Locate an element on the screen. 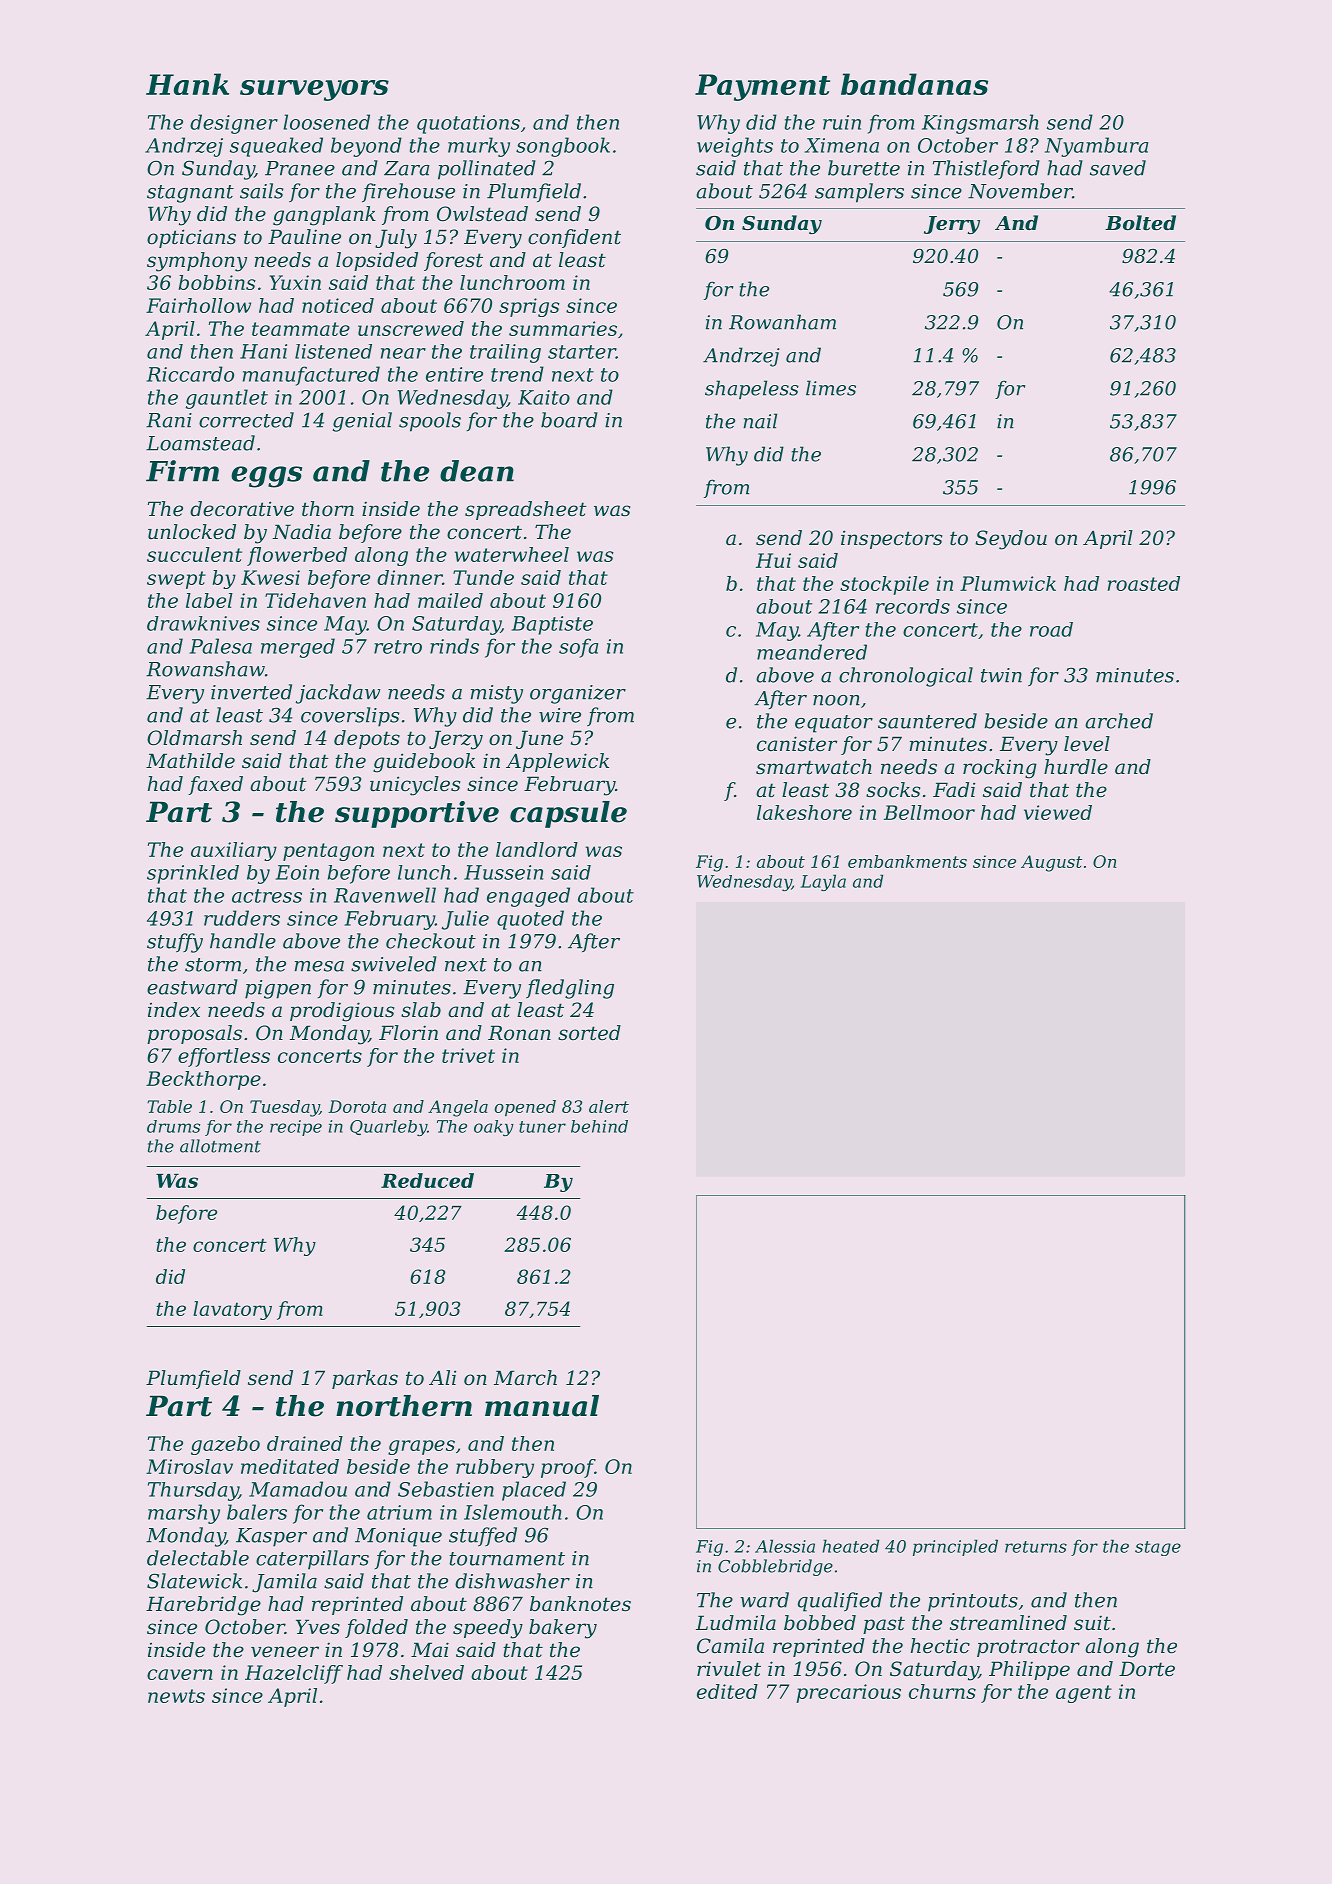 This screenshot has height=1884, width=1332. embankments is located at coordinates (907, 861).
